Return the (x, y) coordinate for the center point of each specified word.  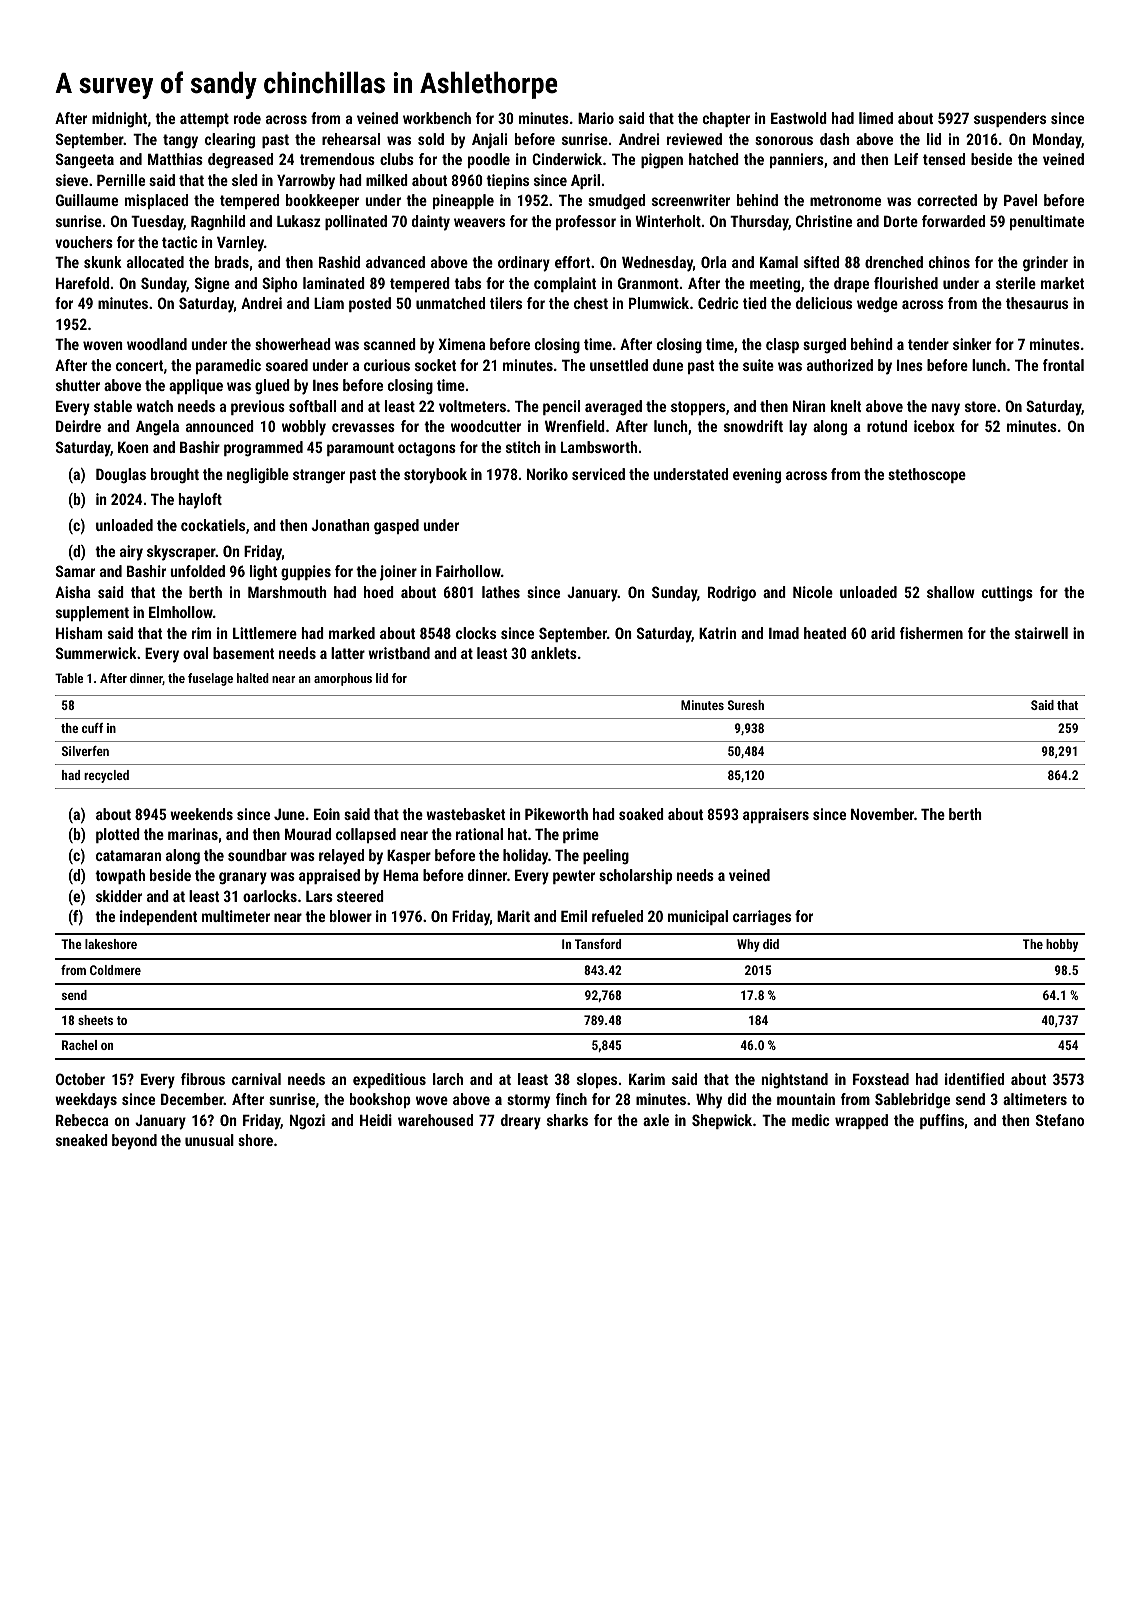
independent (158, 917)
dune (668, 365)
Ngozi (307, 1122)
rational (479, 834)
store (980, 406)
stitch (523, 447)
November (882, 814)
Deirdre (78, 426)
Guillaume (87, 200)
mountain (806, 1099)
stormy (528, 1101)
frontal (1063, 365)
